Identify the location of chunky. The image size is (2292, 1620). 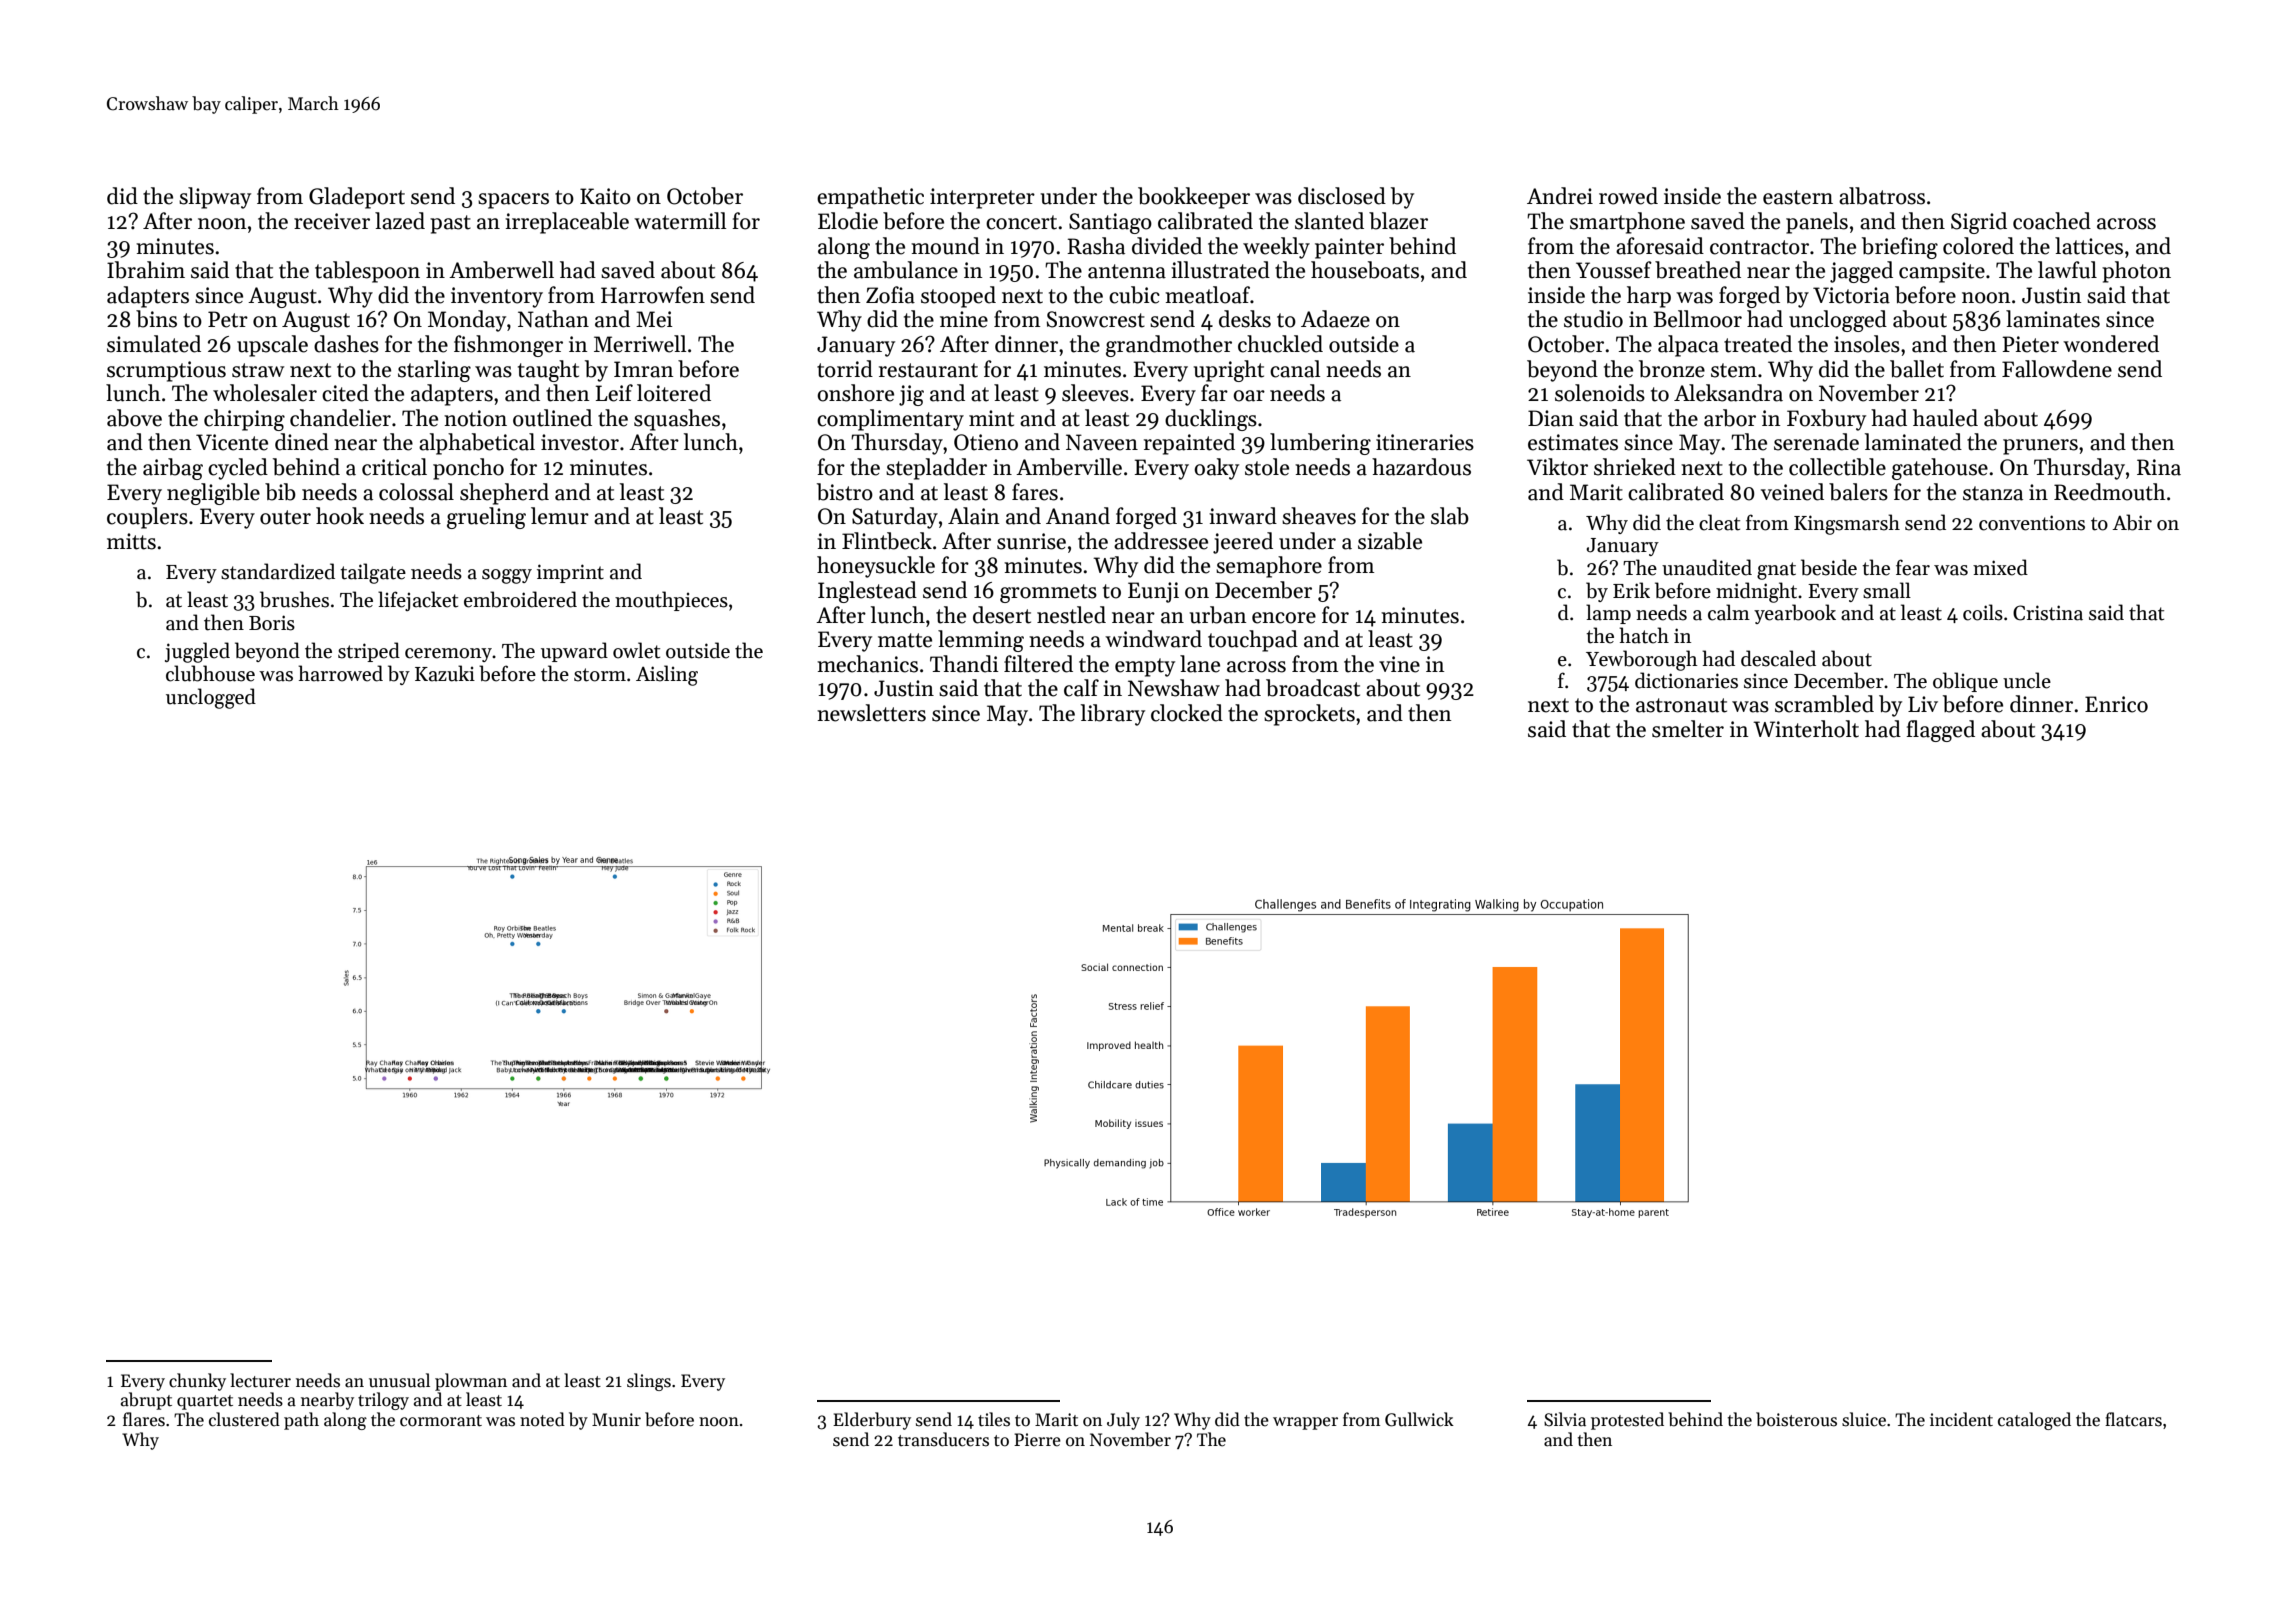
(197, 1382).
